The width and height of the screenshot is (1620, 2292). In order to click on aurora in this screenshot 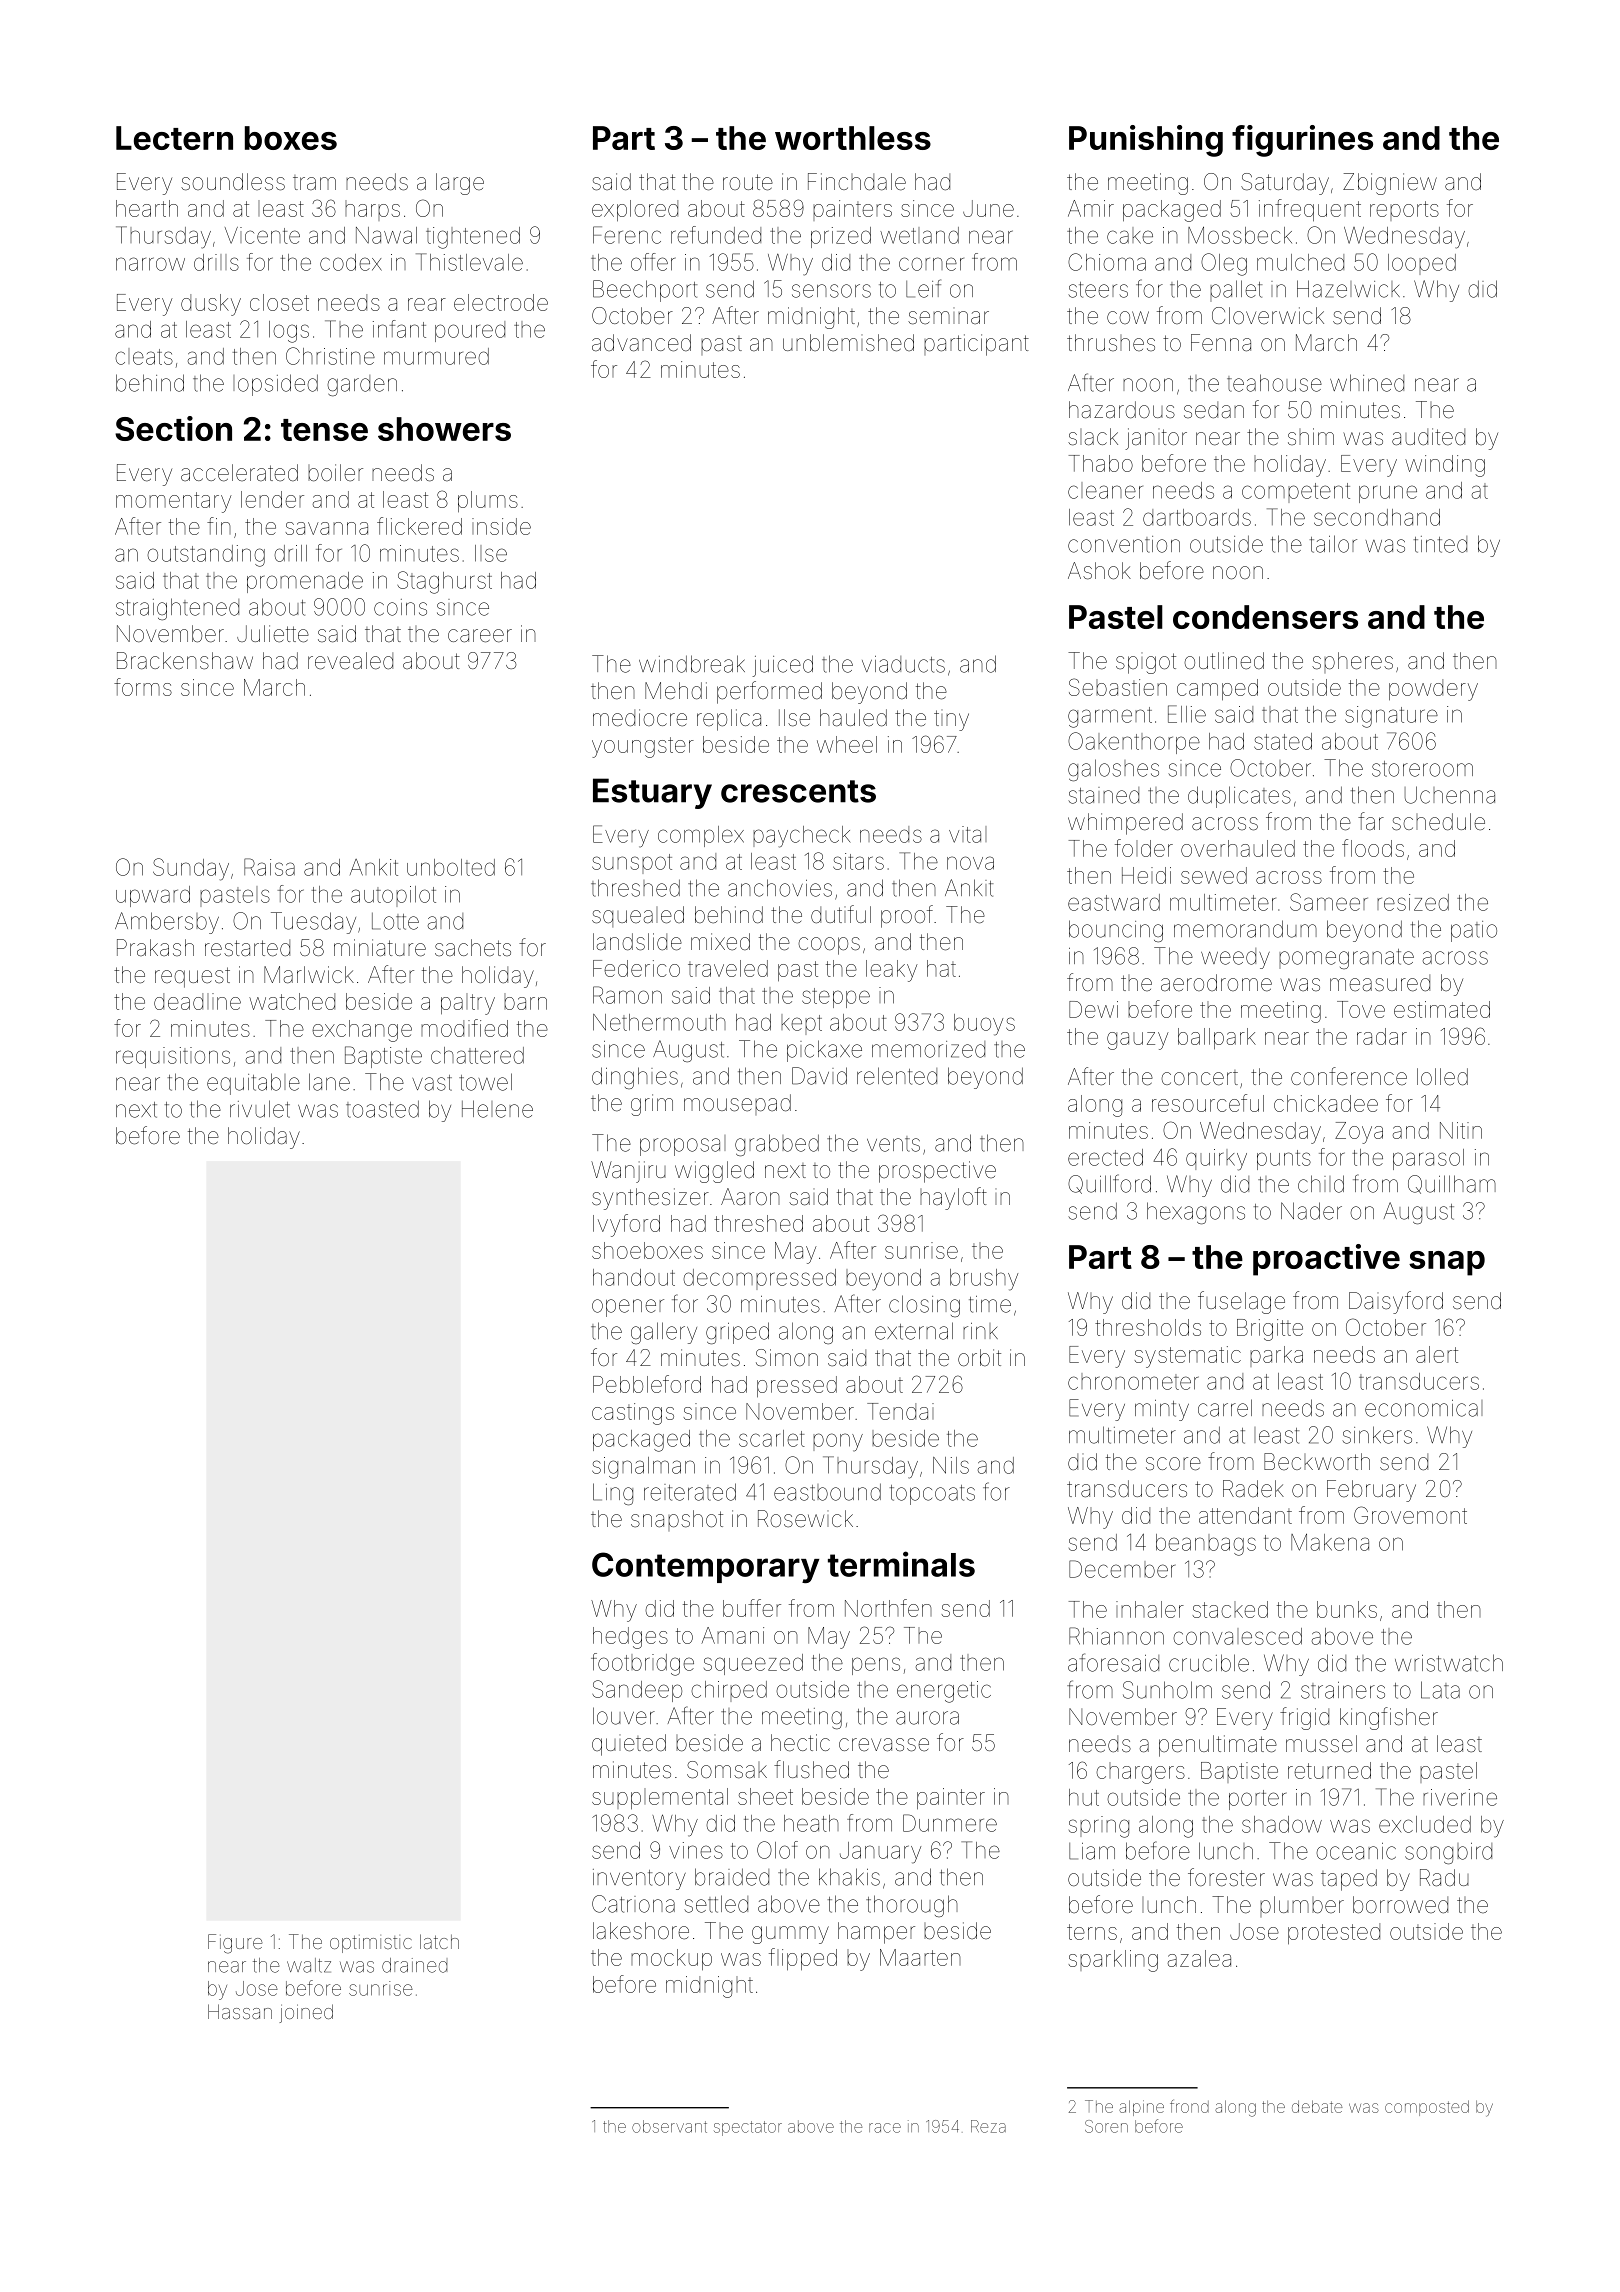, I will do `click(927, 1718)`.
